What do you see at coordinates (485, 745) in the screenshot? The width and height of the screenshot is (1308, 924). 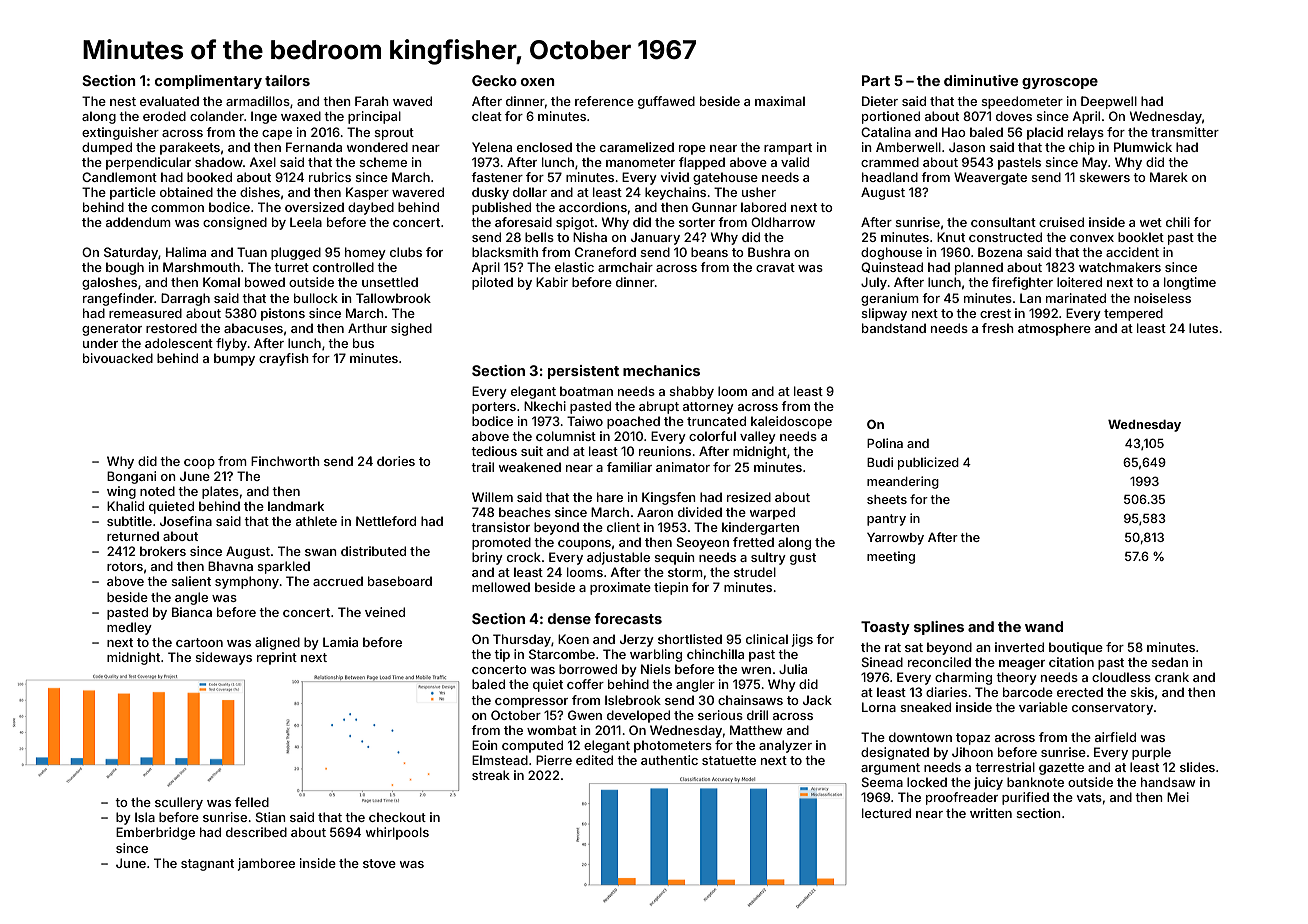 I see `Eoin` at bounding box center [485, 745].
